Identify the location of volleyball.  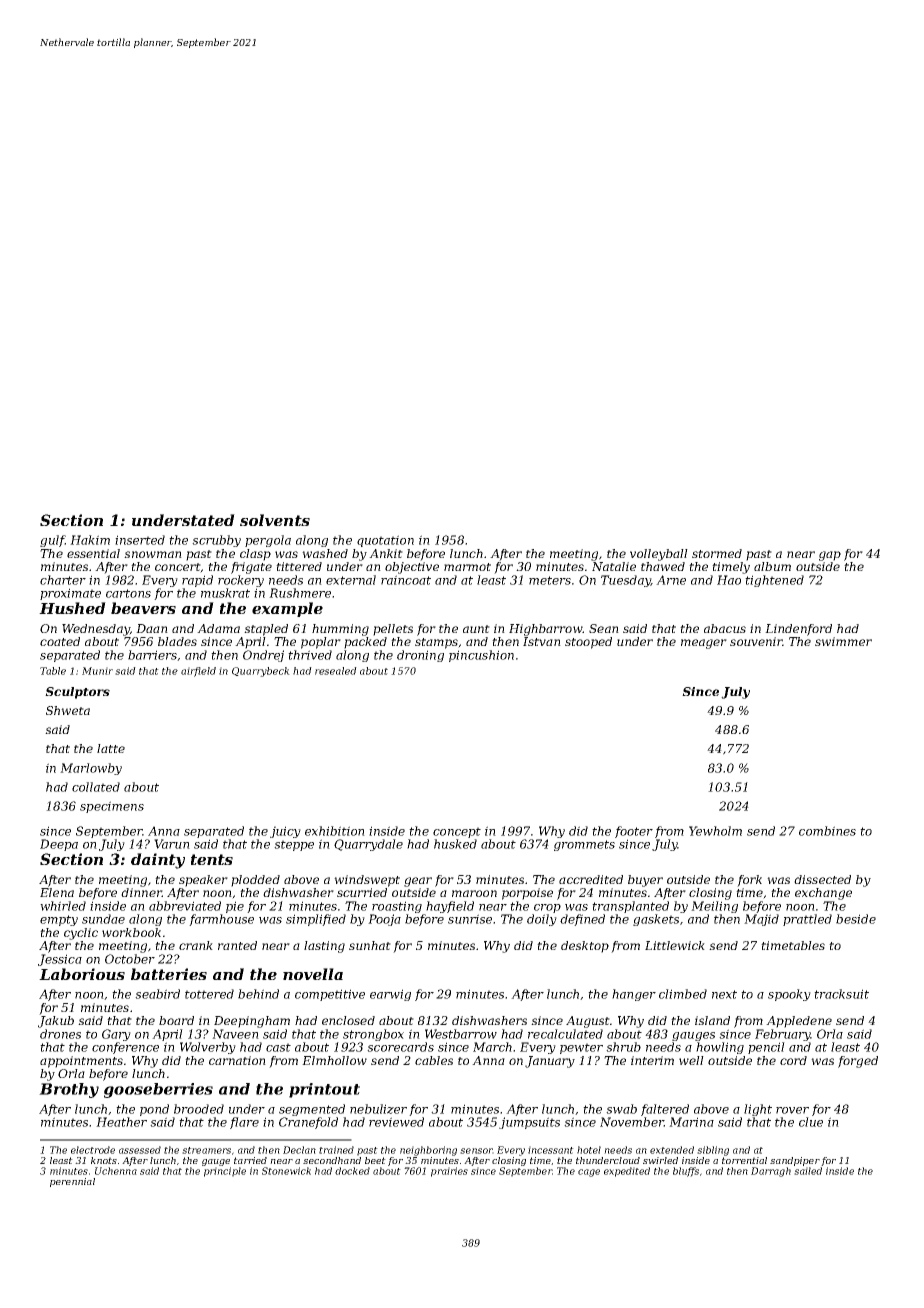
(659, 555).
